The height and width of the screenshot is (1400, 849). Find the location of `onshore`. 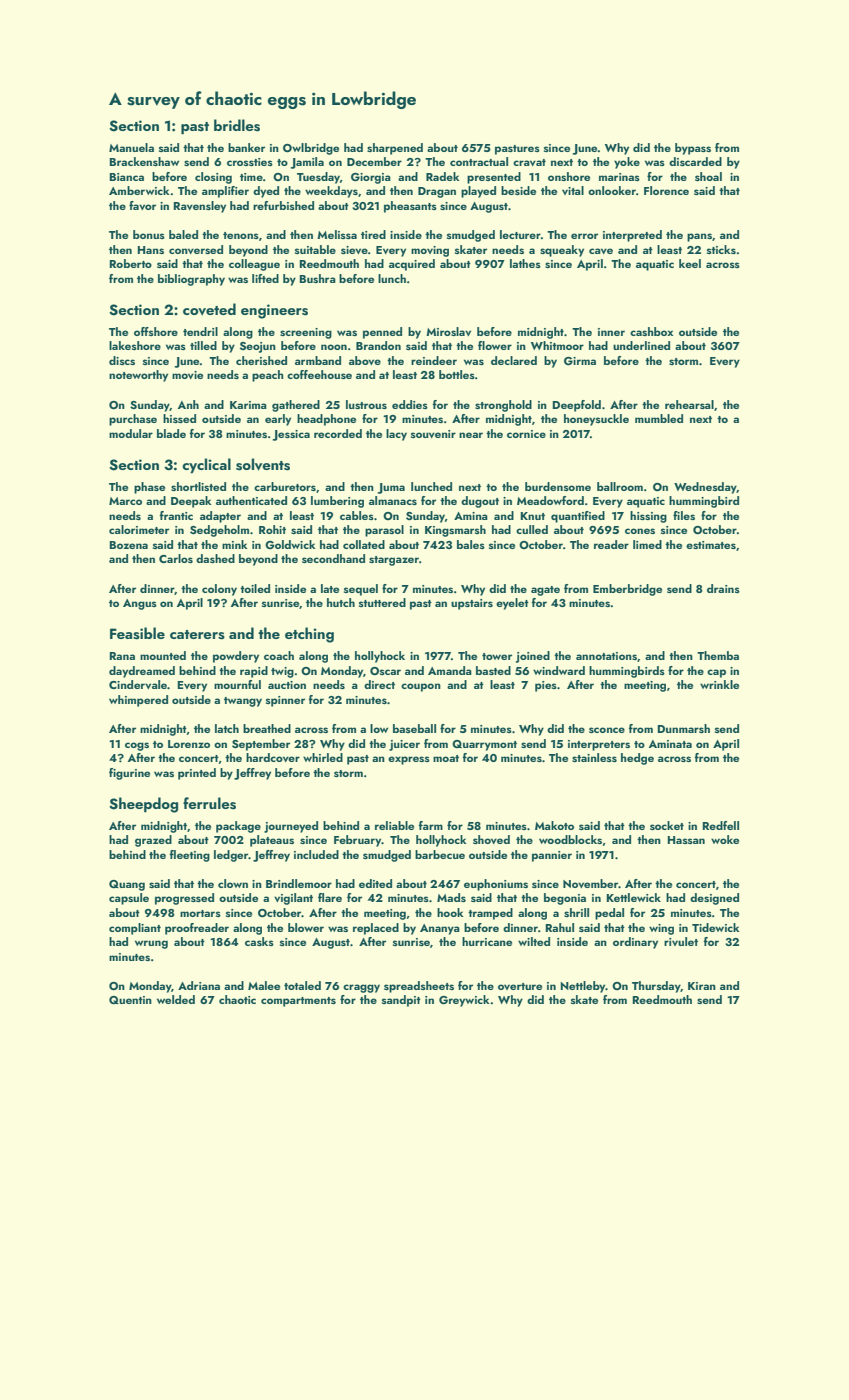

onshore is located at coordinates (569, 176).
